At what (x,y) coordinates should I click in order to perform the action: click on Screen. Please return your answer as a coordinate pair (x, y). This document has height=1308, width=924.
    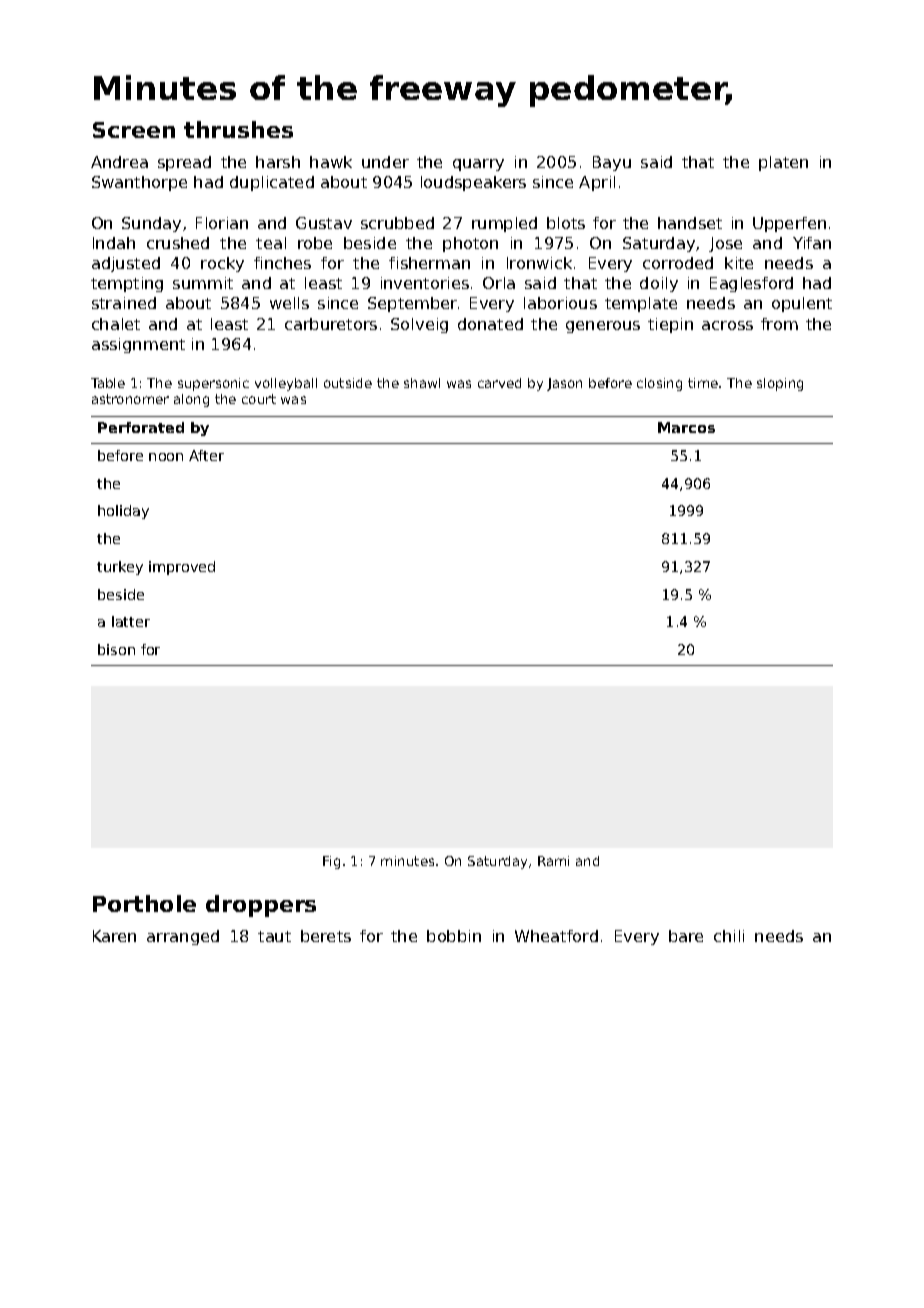
    Looking at the image, I should click on (134, 130).
